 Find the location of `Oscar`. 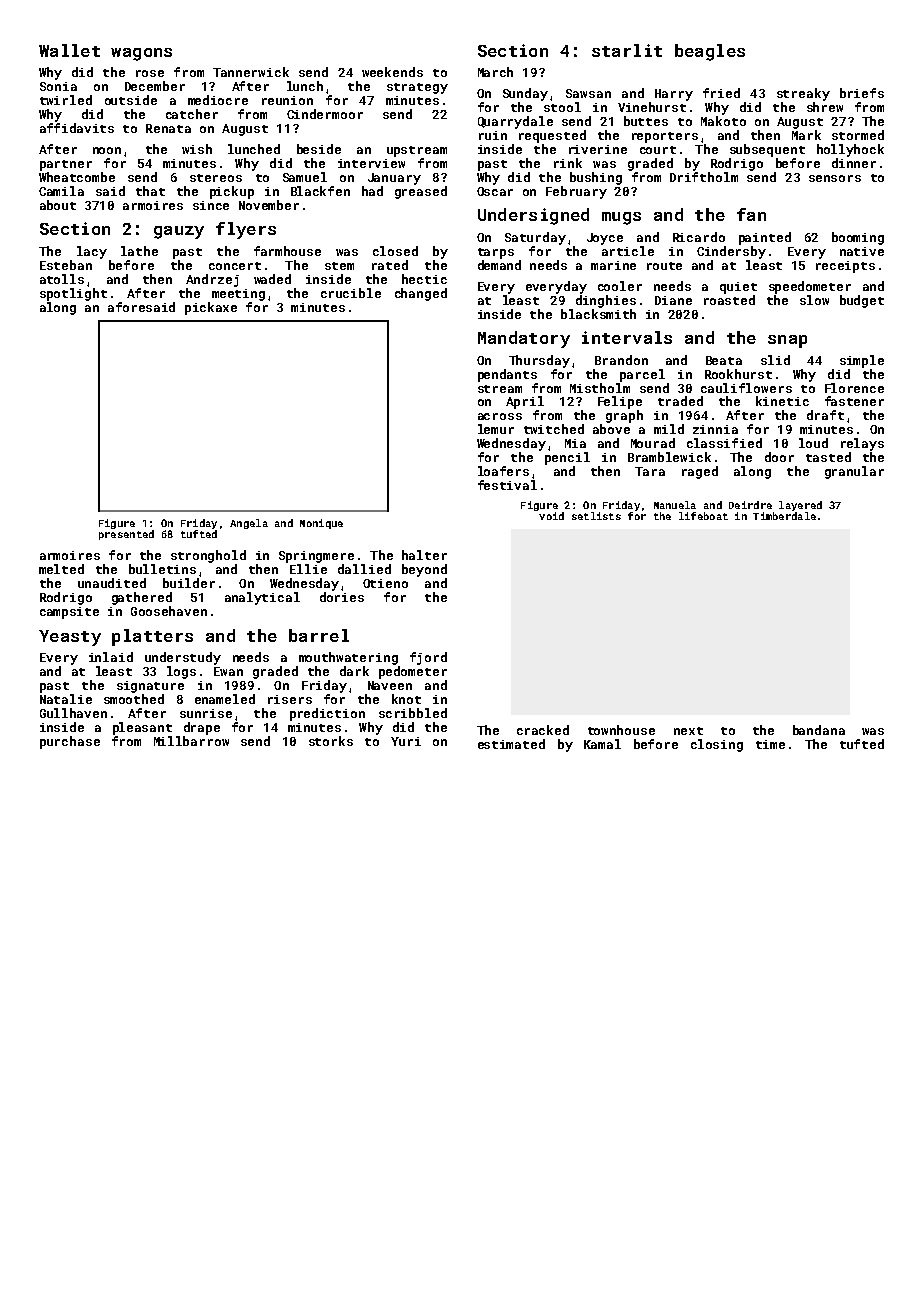

Oscar is located at coordinates (495, 191).
